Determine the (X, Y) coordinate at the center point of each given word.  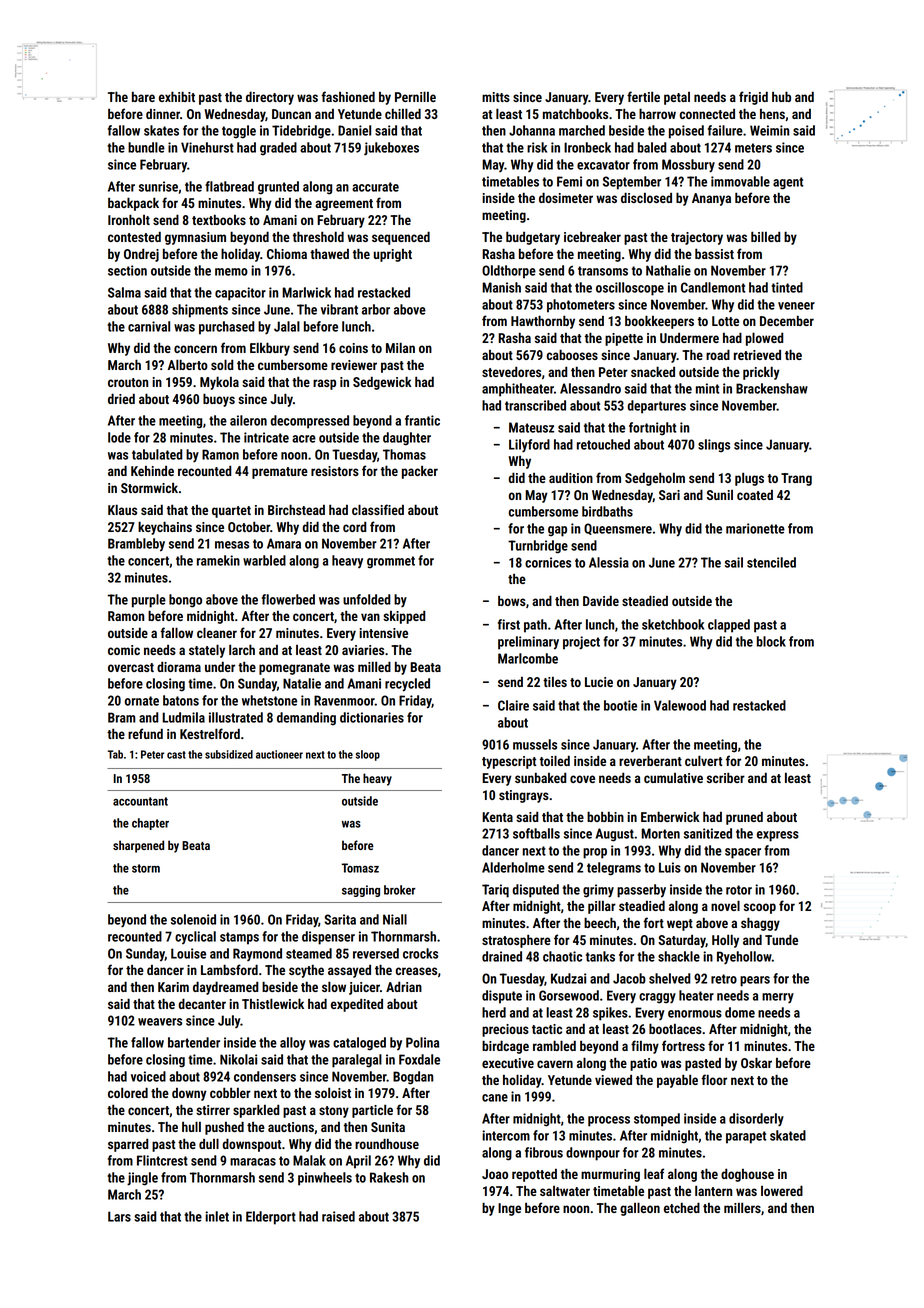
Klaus (122, 509)
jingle (142, 1179)
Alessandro (590, 388)
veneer (796, 306)
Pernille (415, 96)
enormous (695, 1014)
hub (781, 96)
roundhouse (387, 1143)
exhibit (177, 96)
